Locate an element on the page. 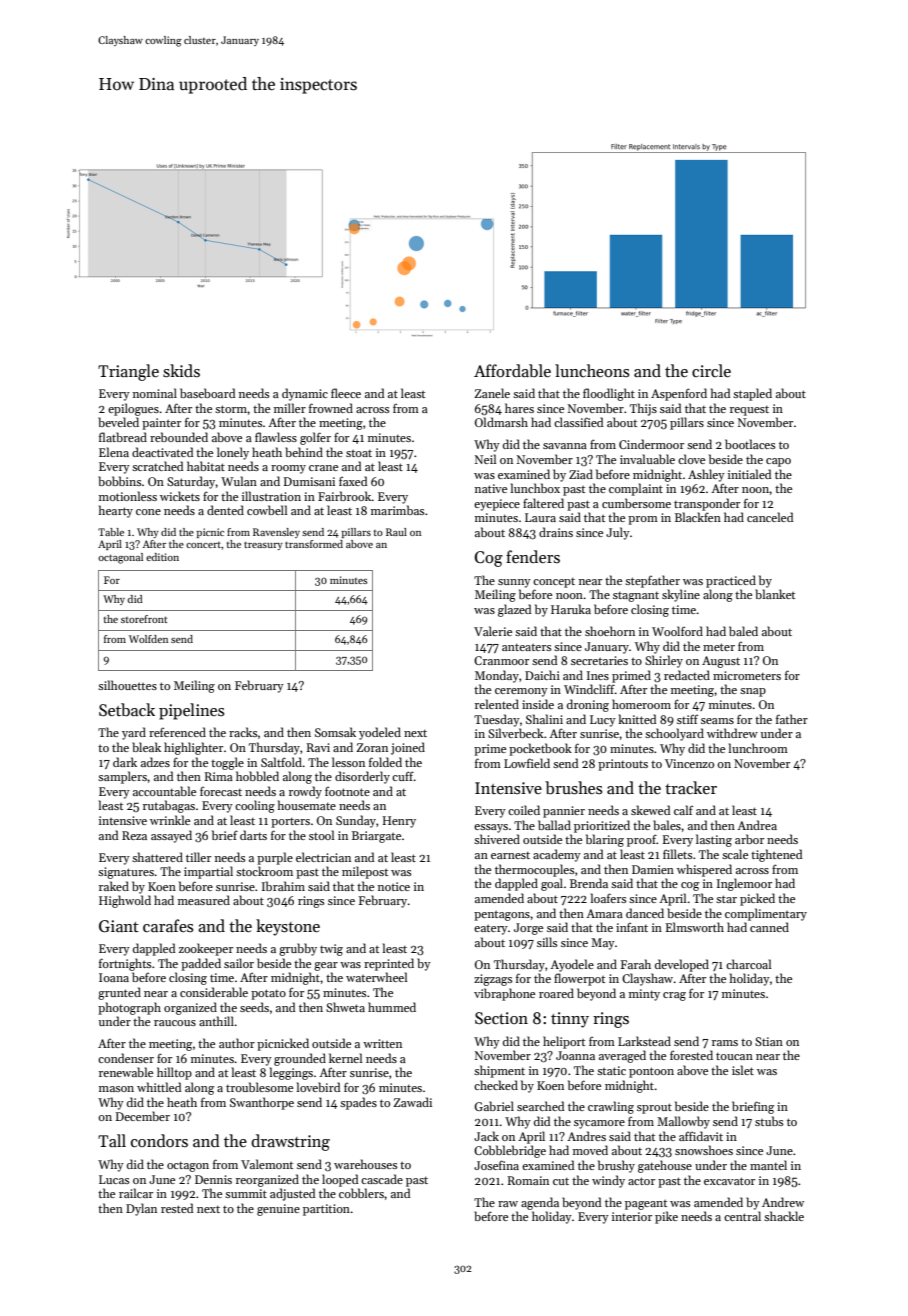 The width and height of the document is (908, 1316). luncheons is located at coordinates (592, 370).
